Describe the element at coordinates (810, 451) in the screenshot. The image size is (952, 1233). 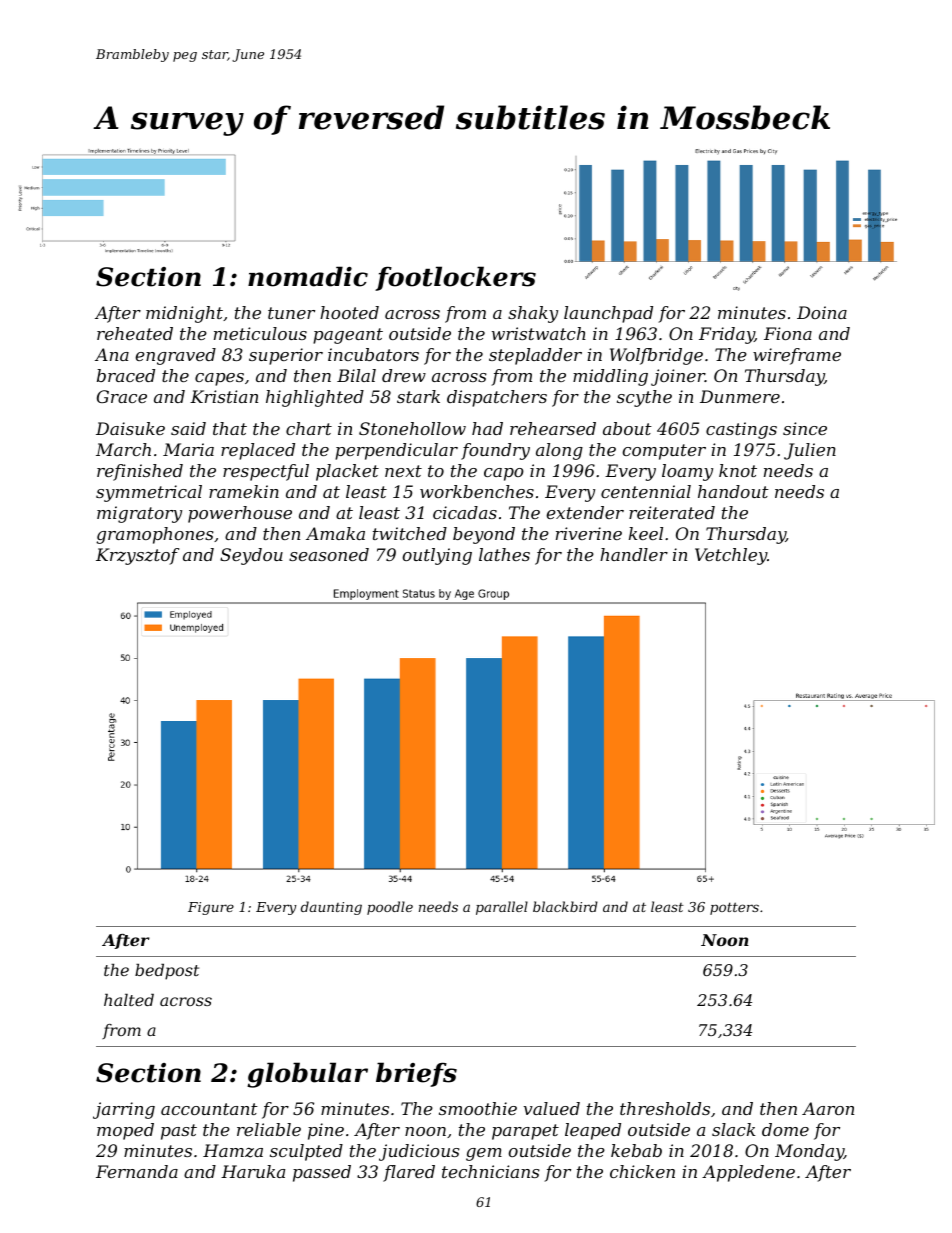
I see `Julien` at that location.
